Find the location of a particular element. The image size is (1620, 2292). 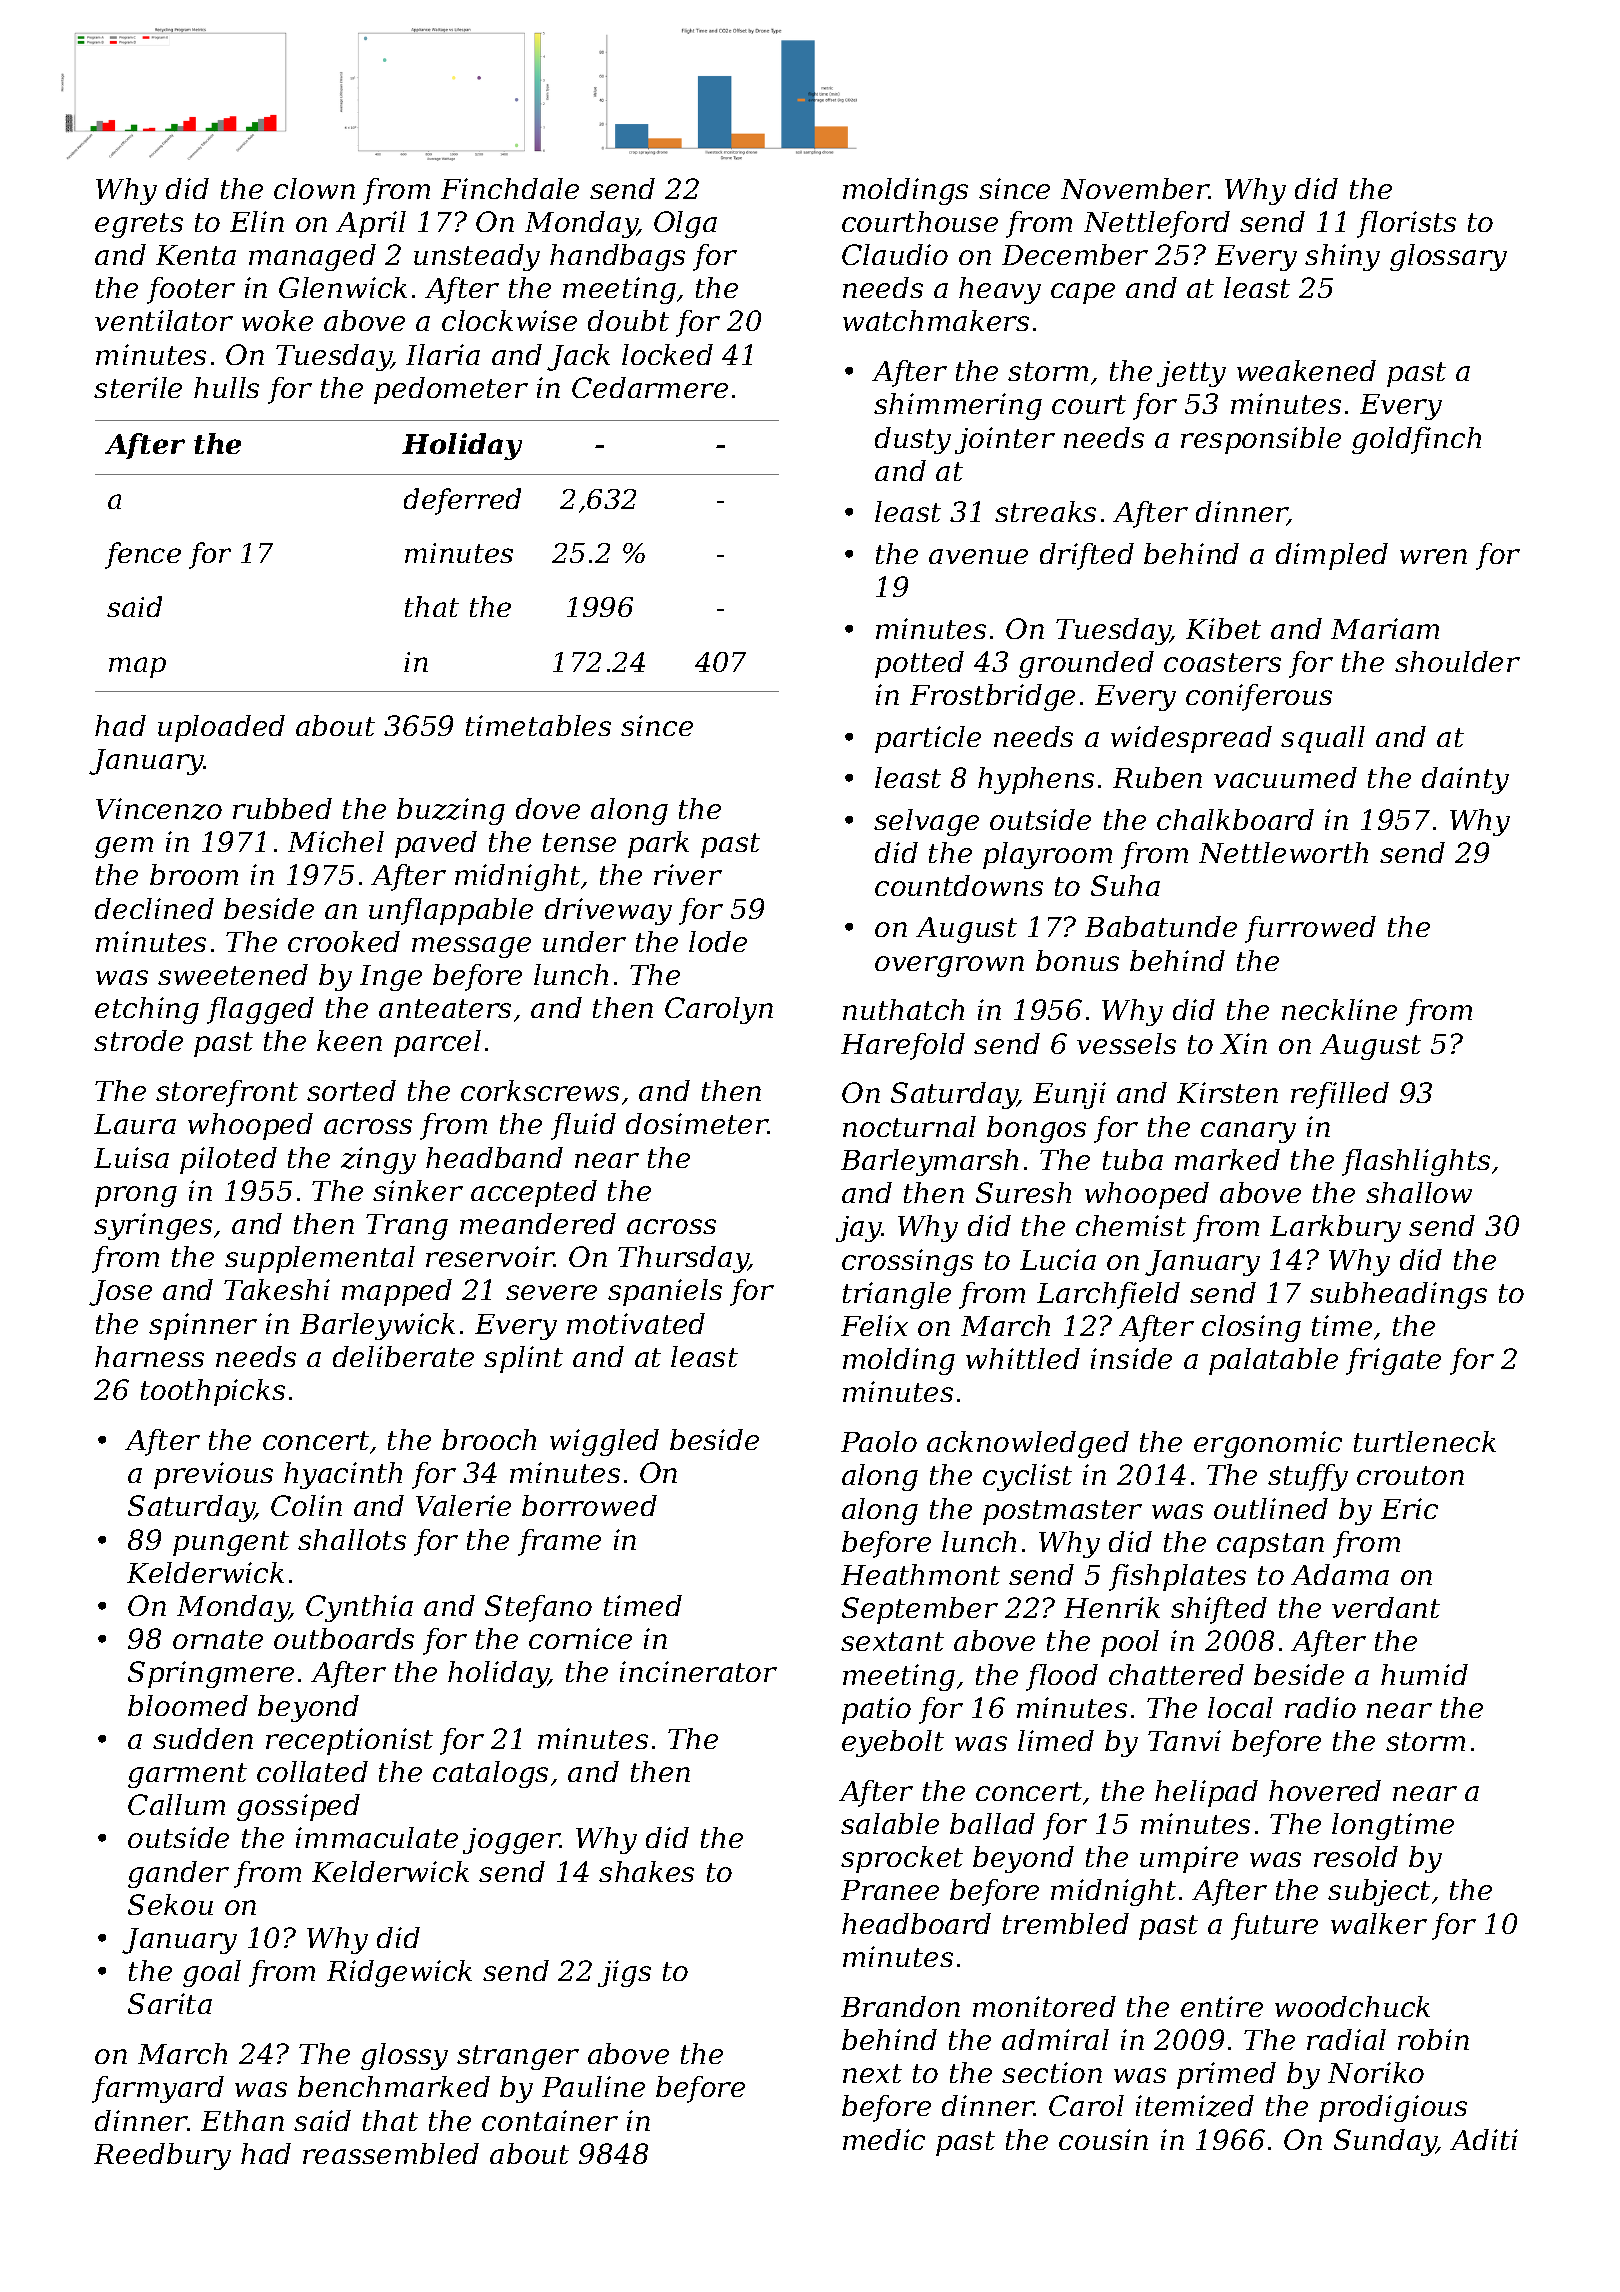

outboards is located at coordinates (344, 1638).
